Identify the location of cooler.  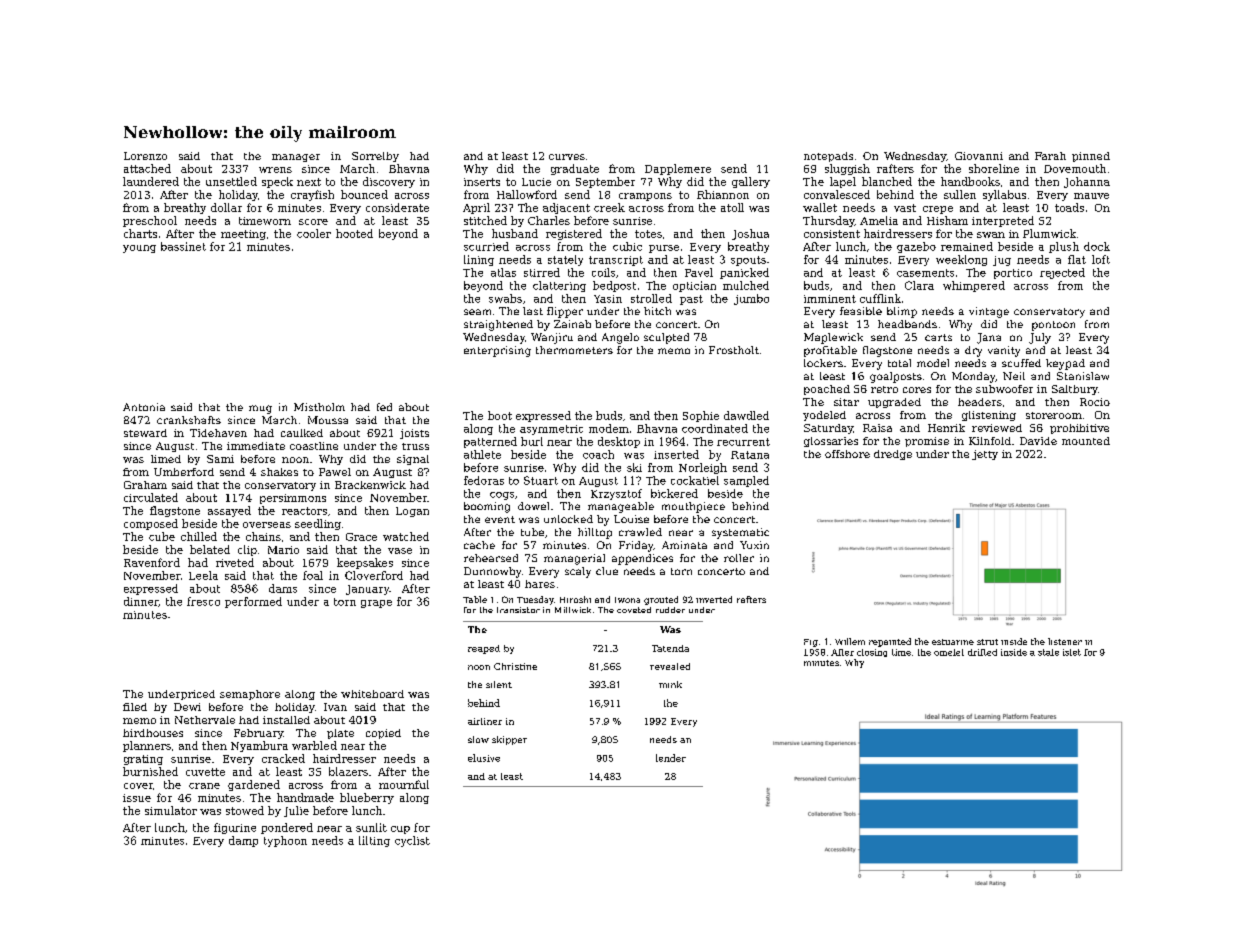
(314, 233).
